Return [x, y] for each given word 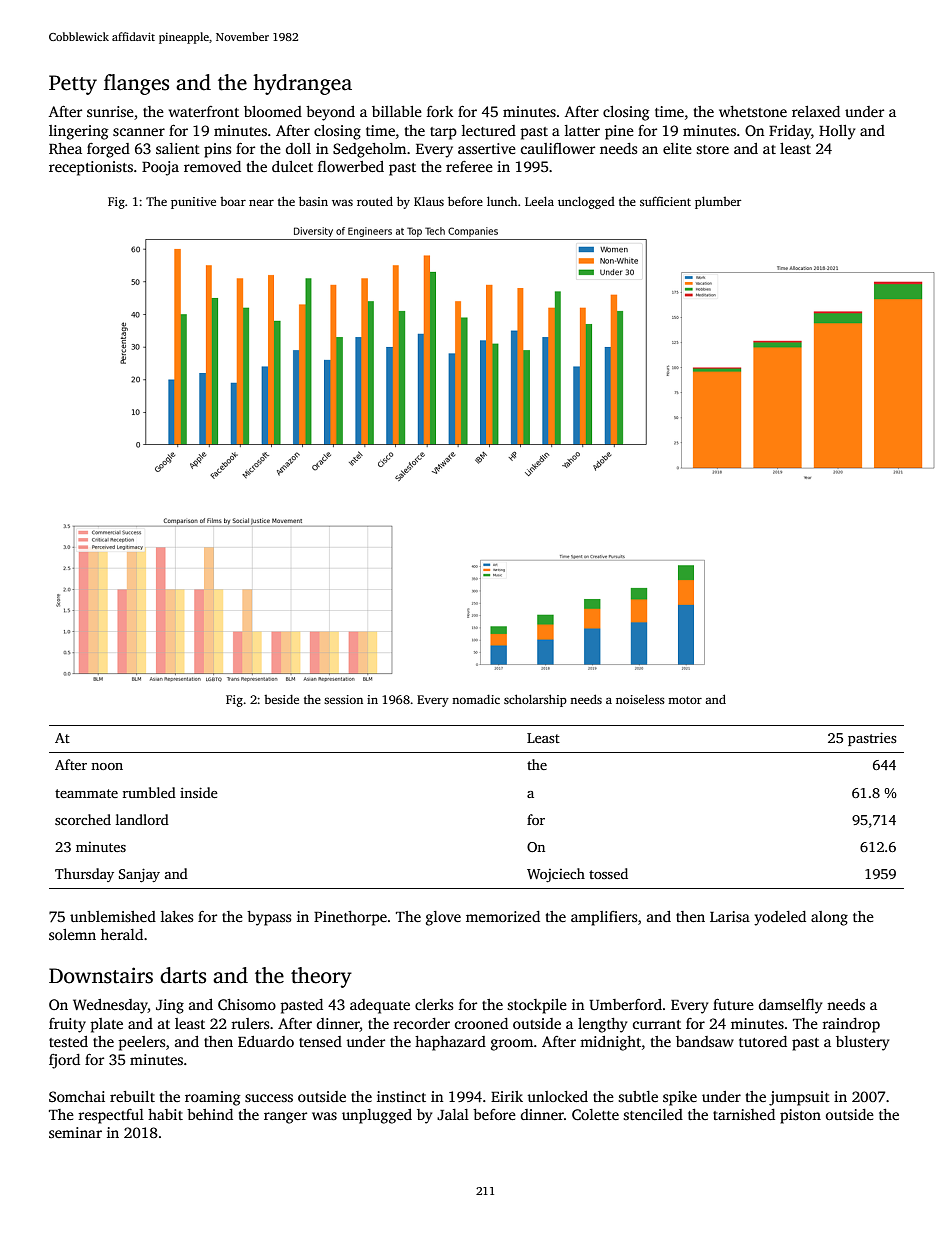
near [261, 202]
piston [800, 1116]
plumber [718, 202]
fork [440, 111]
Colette [595, 1114]
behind [210, 1114]
